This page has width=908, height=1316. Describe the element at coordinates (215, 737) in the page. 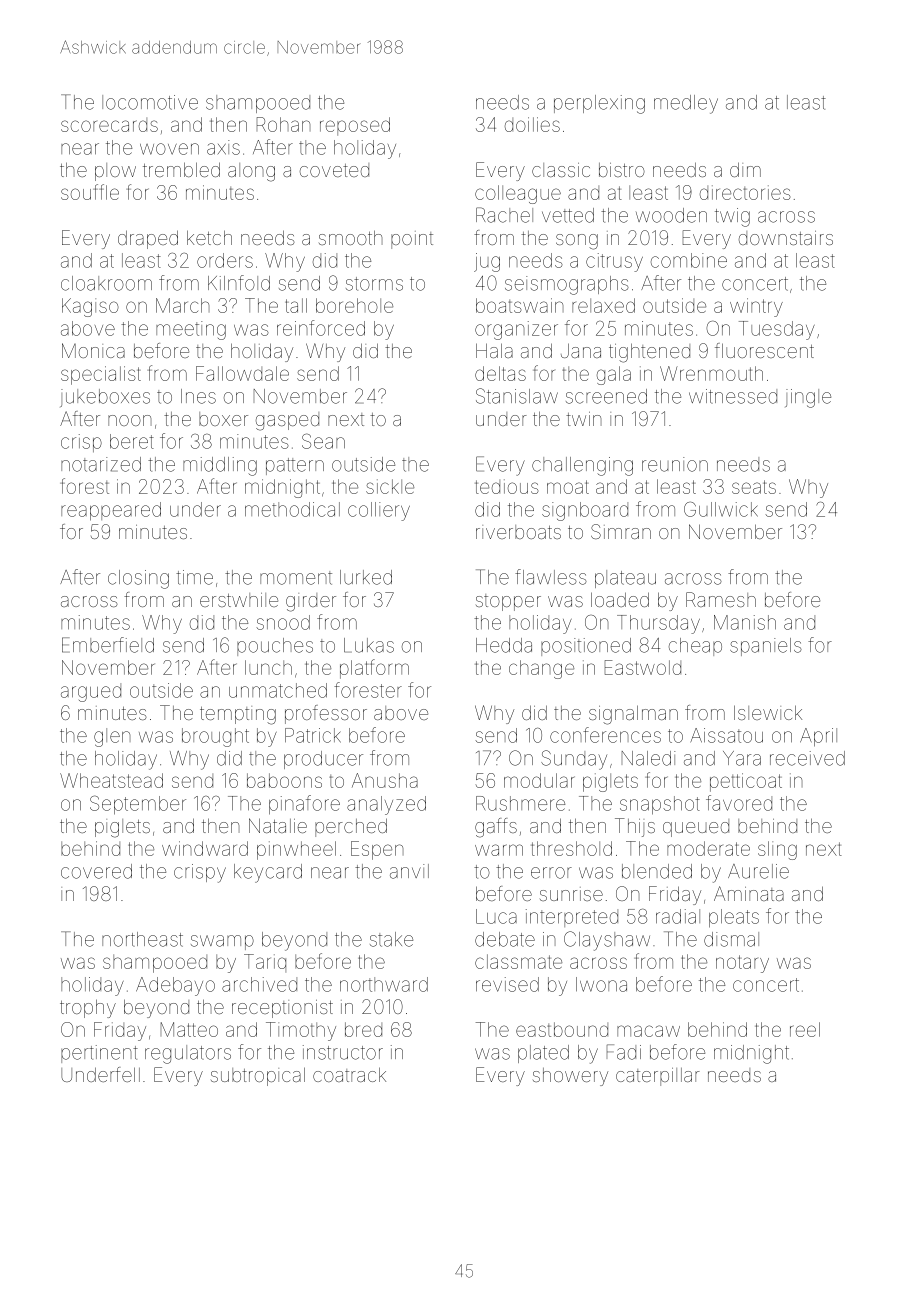

I see `brought` at that location.
